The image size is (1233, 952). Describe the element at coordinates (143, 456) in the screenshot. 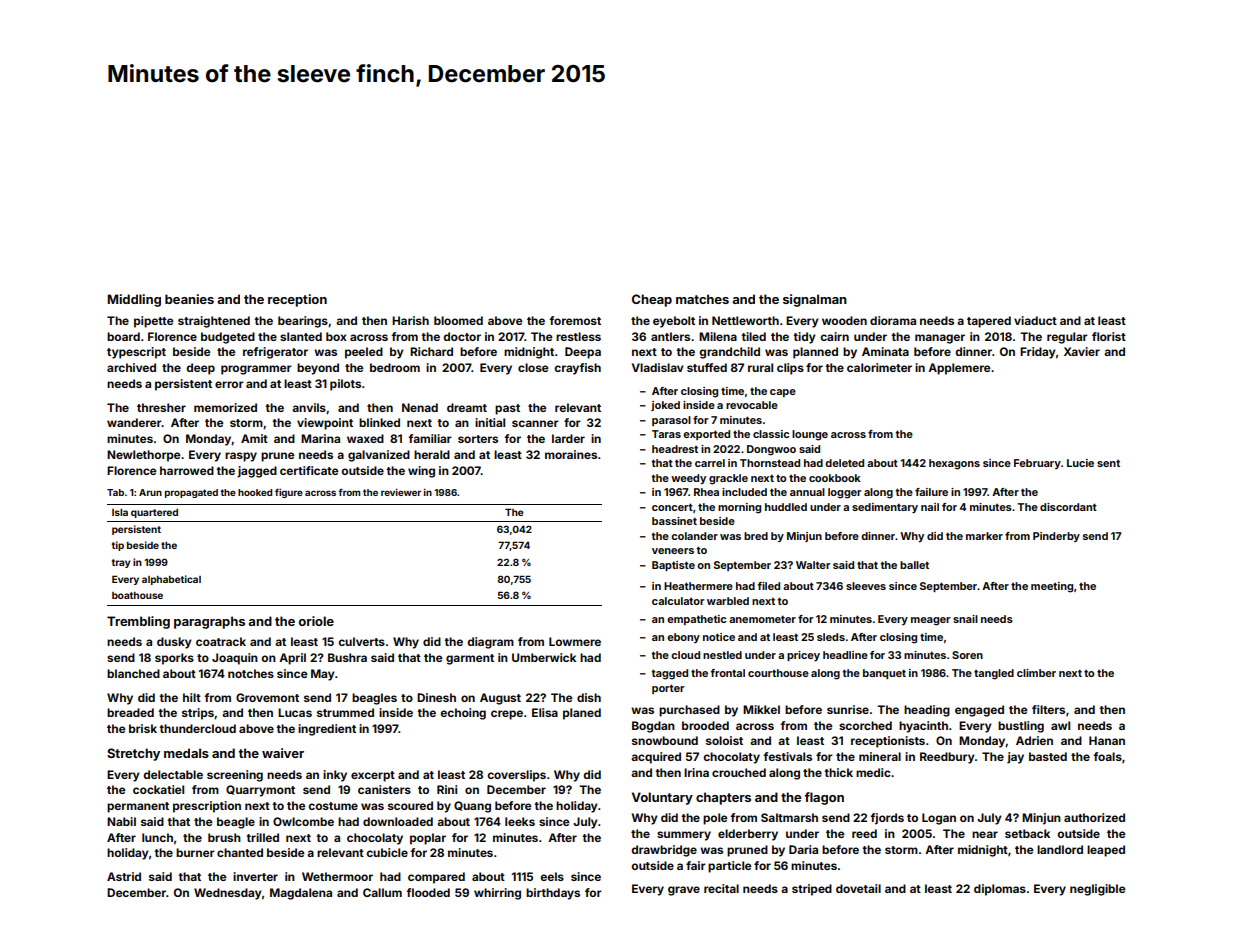

I see `Newlethorpe` at that location.
